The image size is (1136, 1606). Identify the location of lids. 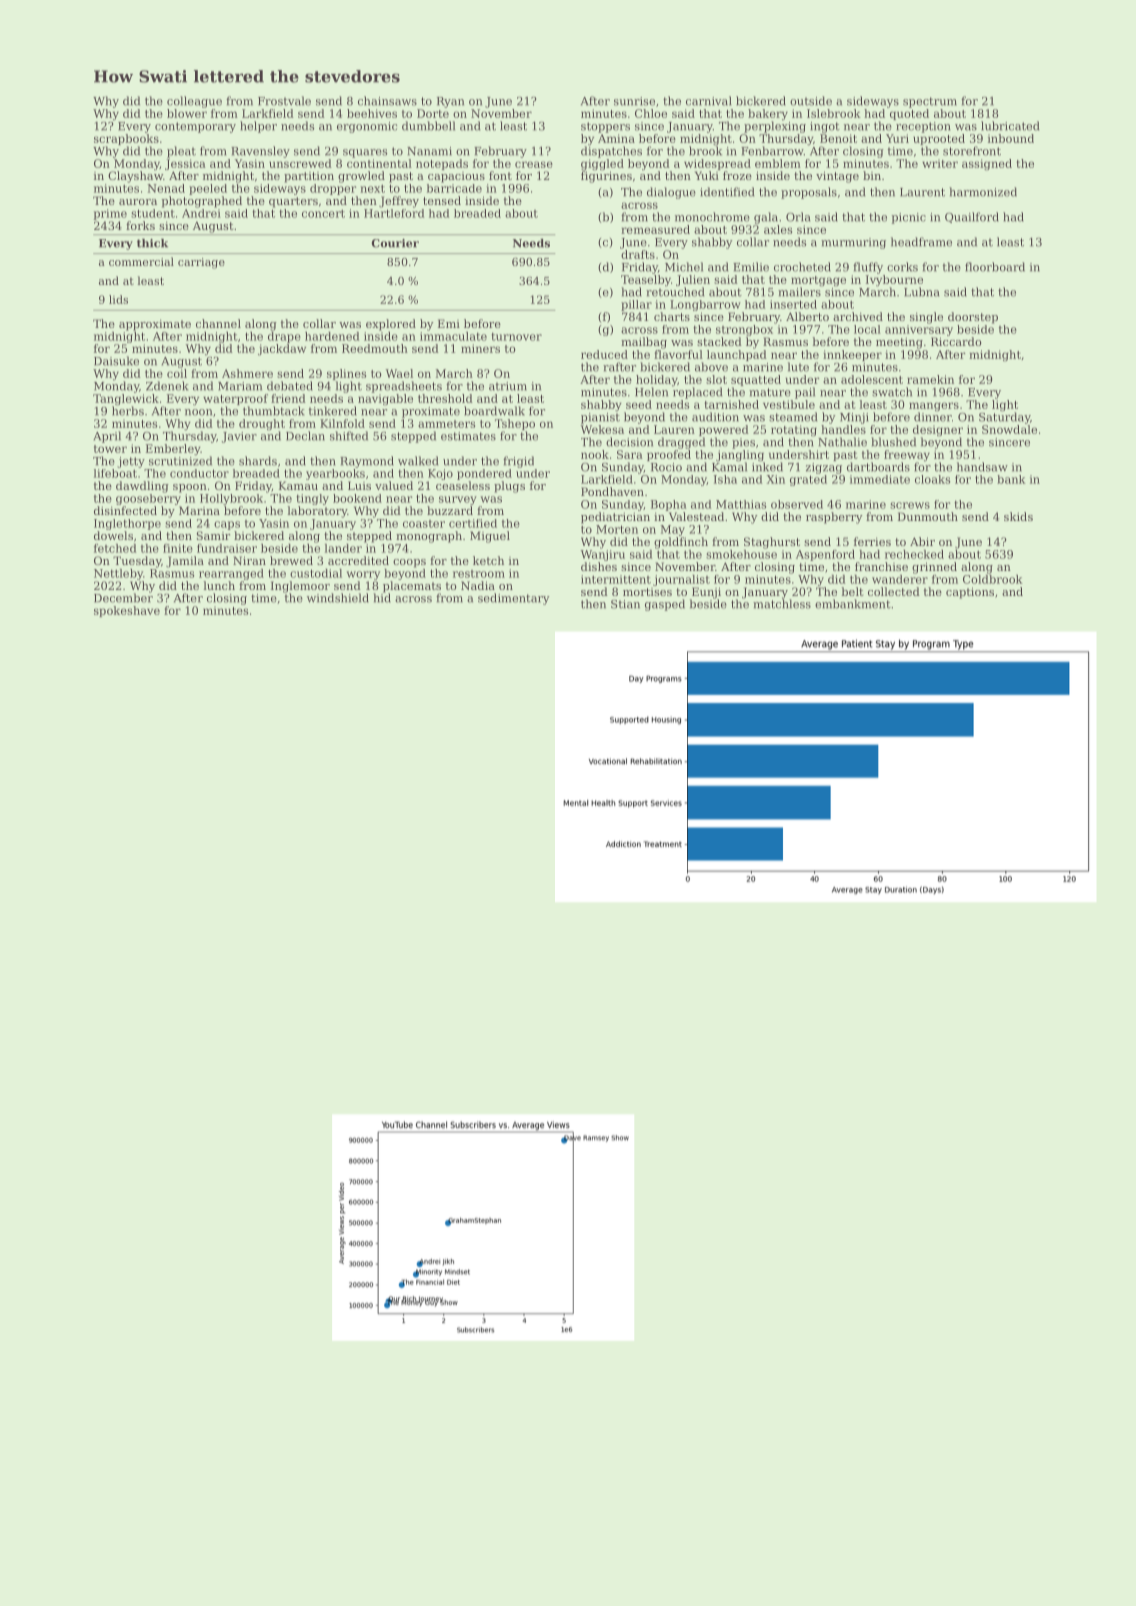
(118, 299).
